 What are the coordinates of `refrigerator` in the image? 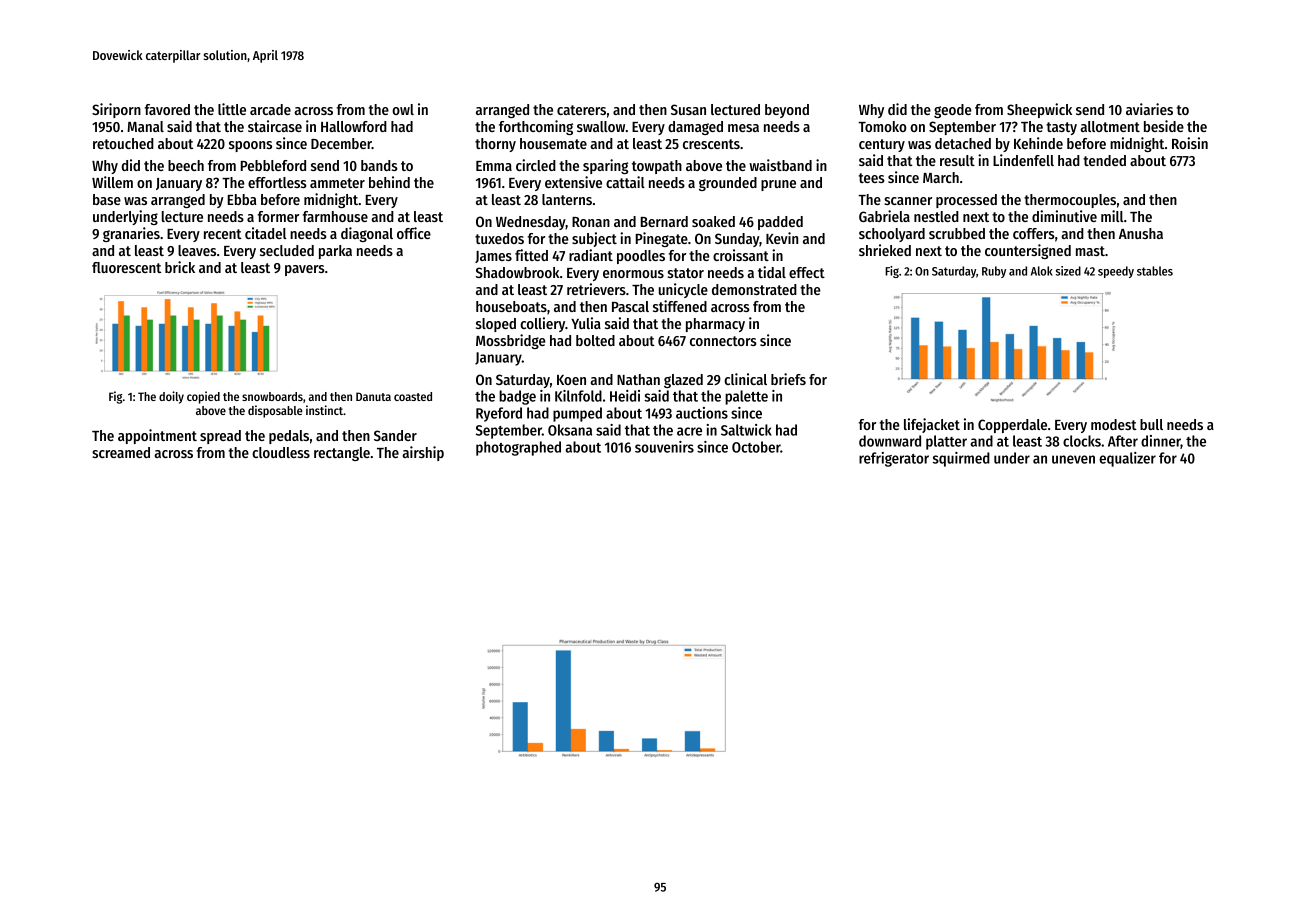 It's located at (894, 459).
